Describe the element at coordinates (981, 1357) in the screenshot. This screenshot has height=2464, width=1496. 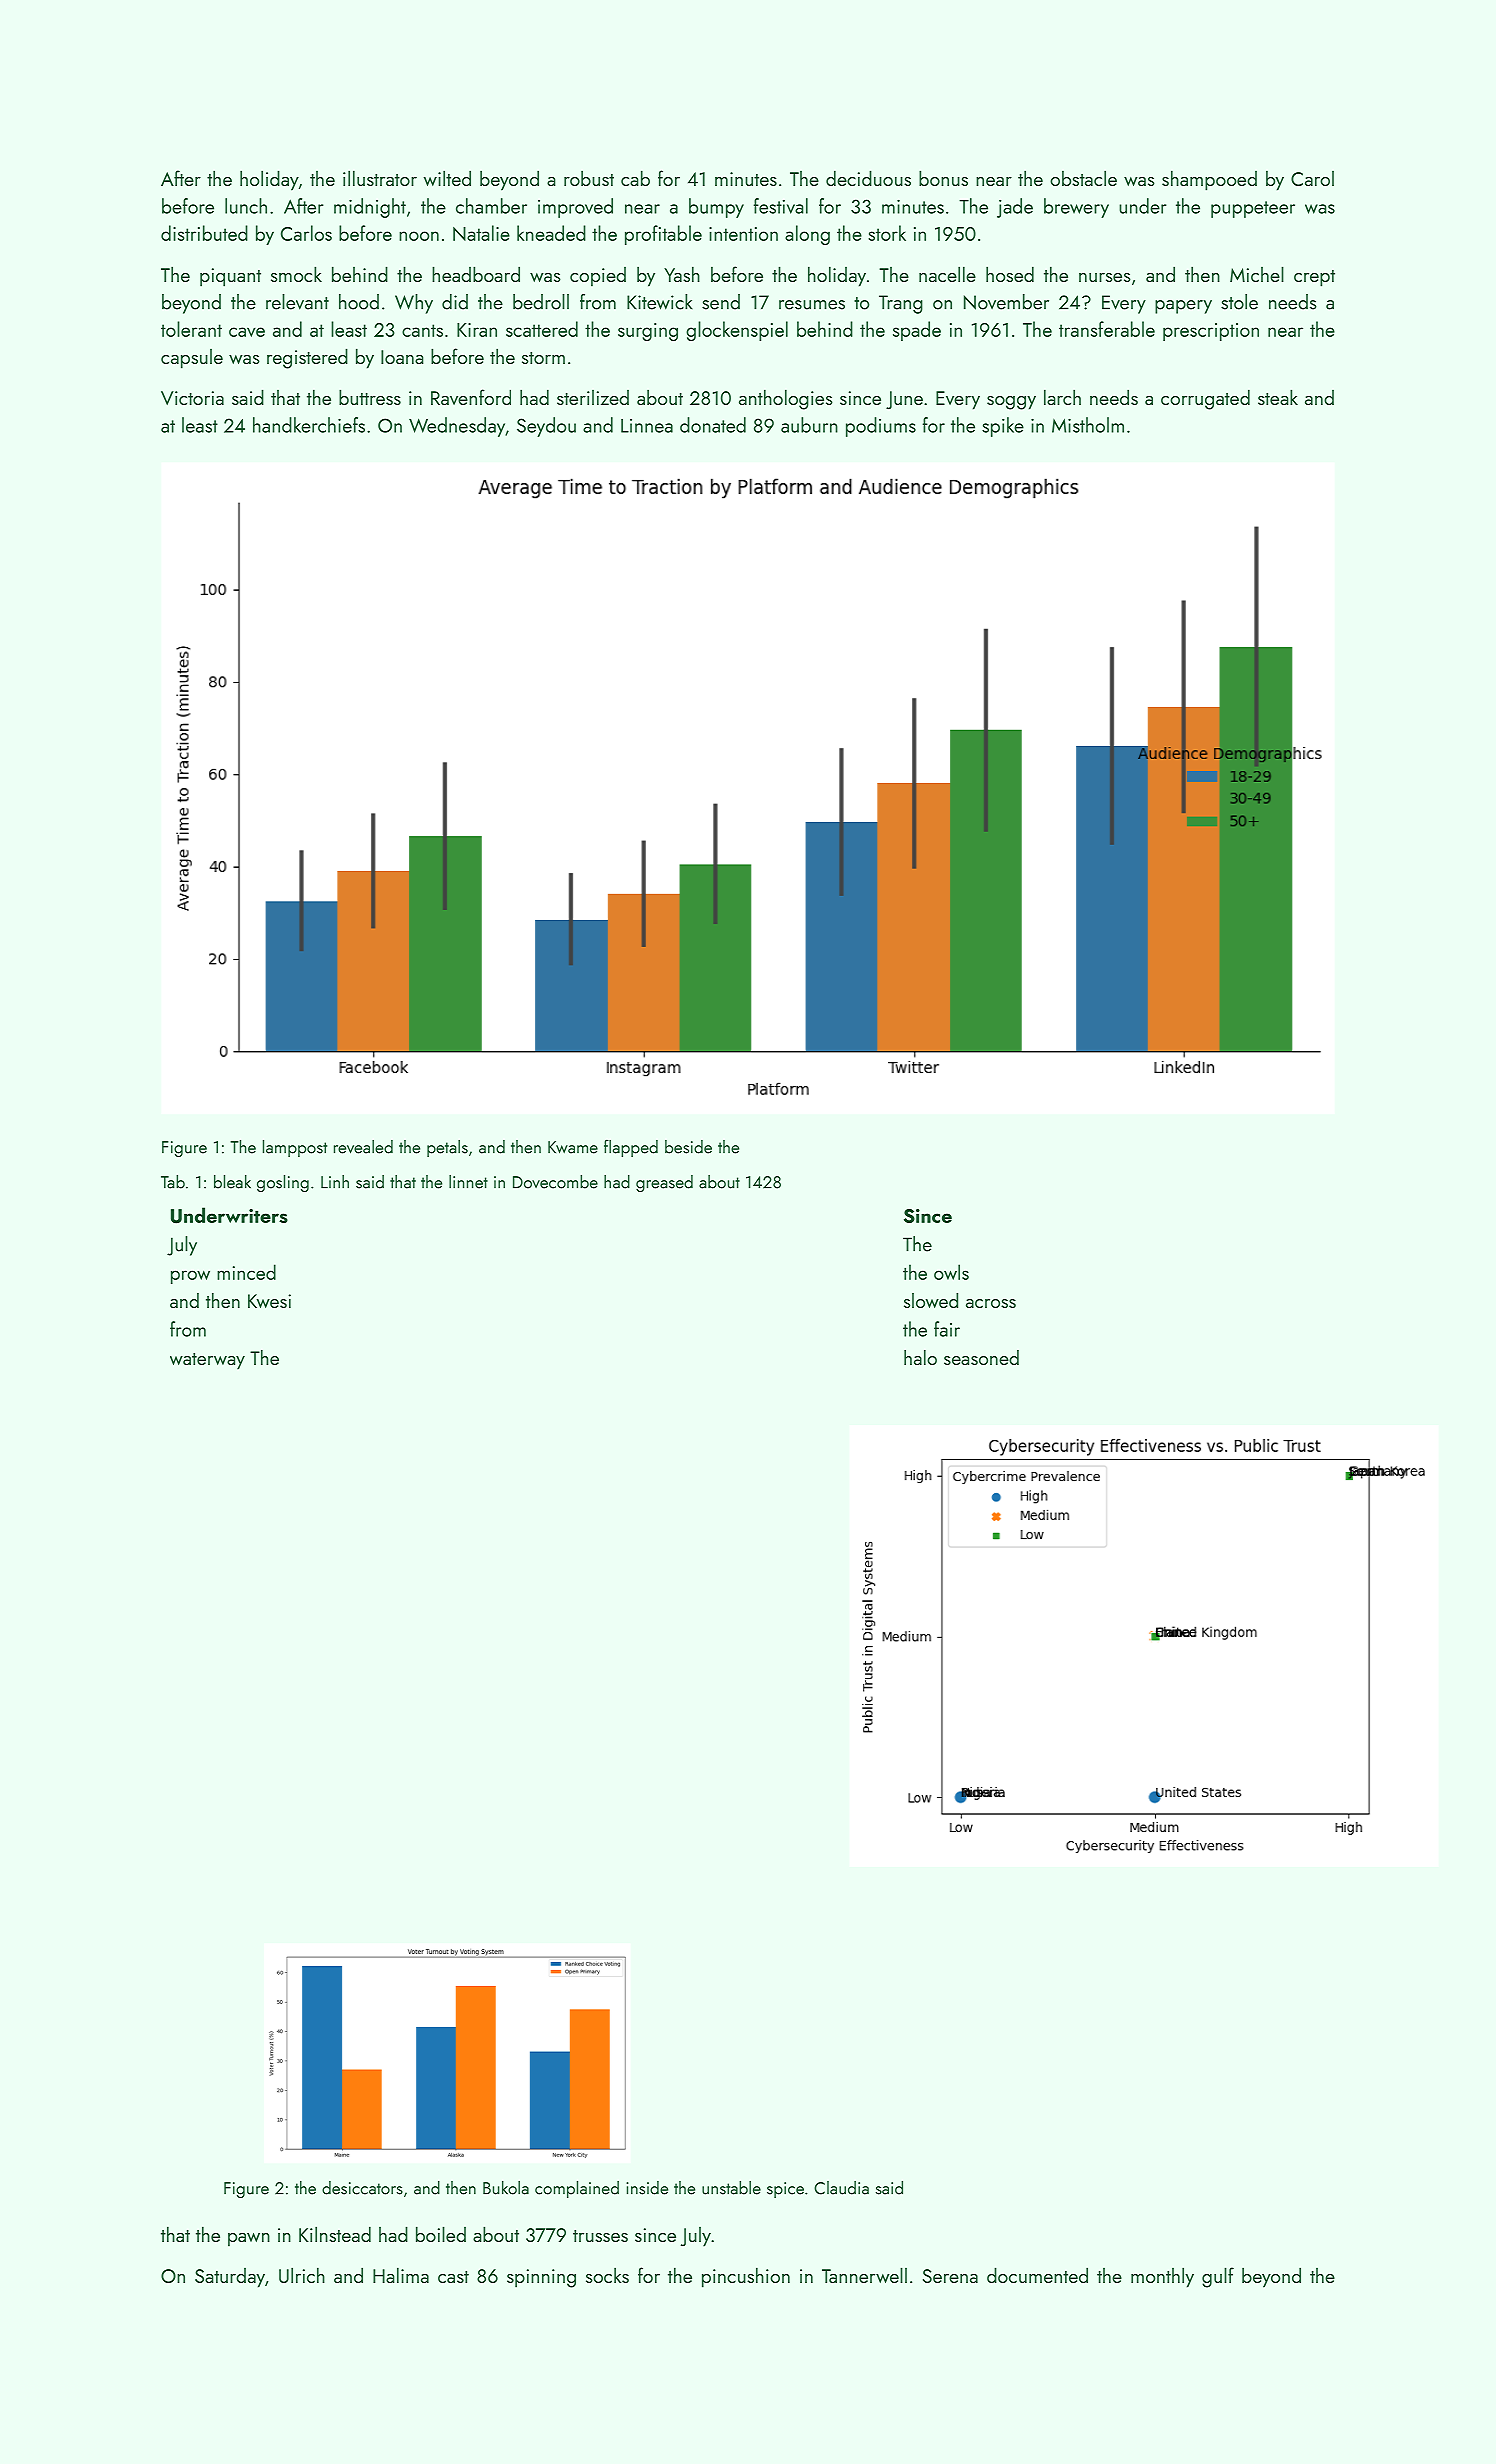
I see `seasoned` at that location.
